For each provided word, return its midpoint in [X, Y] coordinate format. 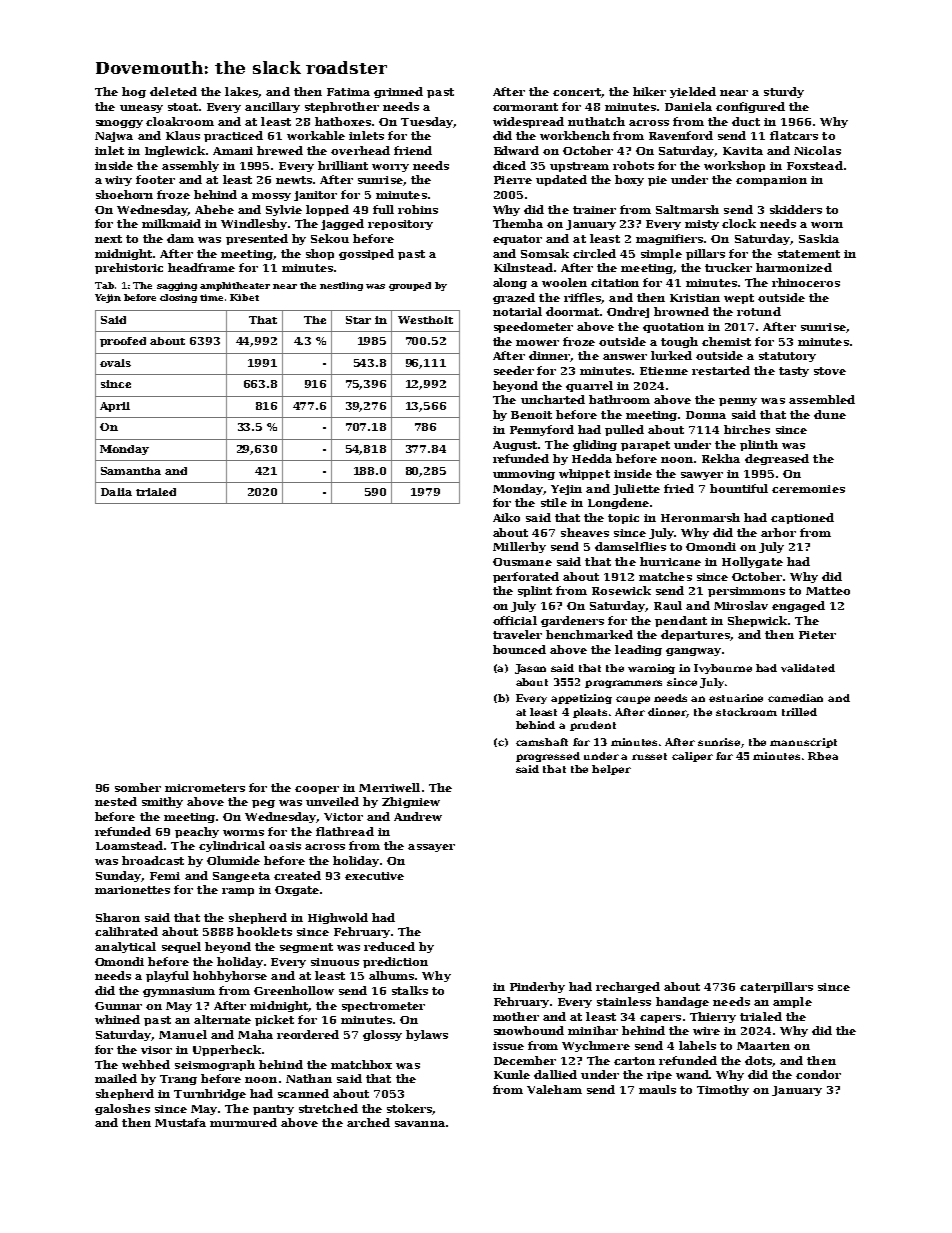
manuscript [803, 743]
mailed [116, 1078]
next [108, 239]
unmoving [524, 475]
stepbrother [342, 107]
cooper [317, 790]
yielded [693, 92]
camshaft [542, 742]
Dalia [116, 492]
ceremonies [808, 489]
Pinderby [537, 987]
